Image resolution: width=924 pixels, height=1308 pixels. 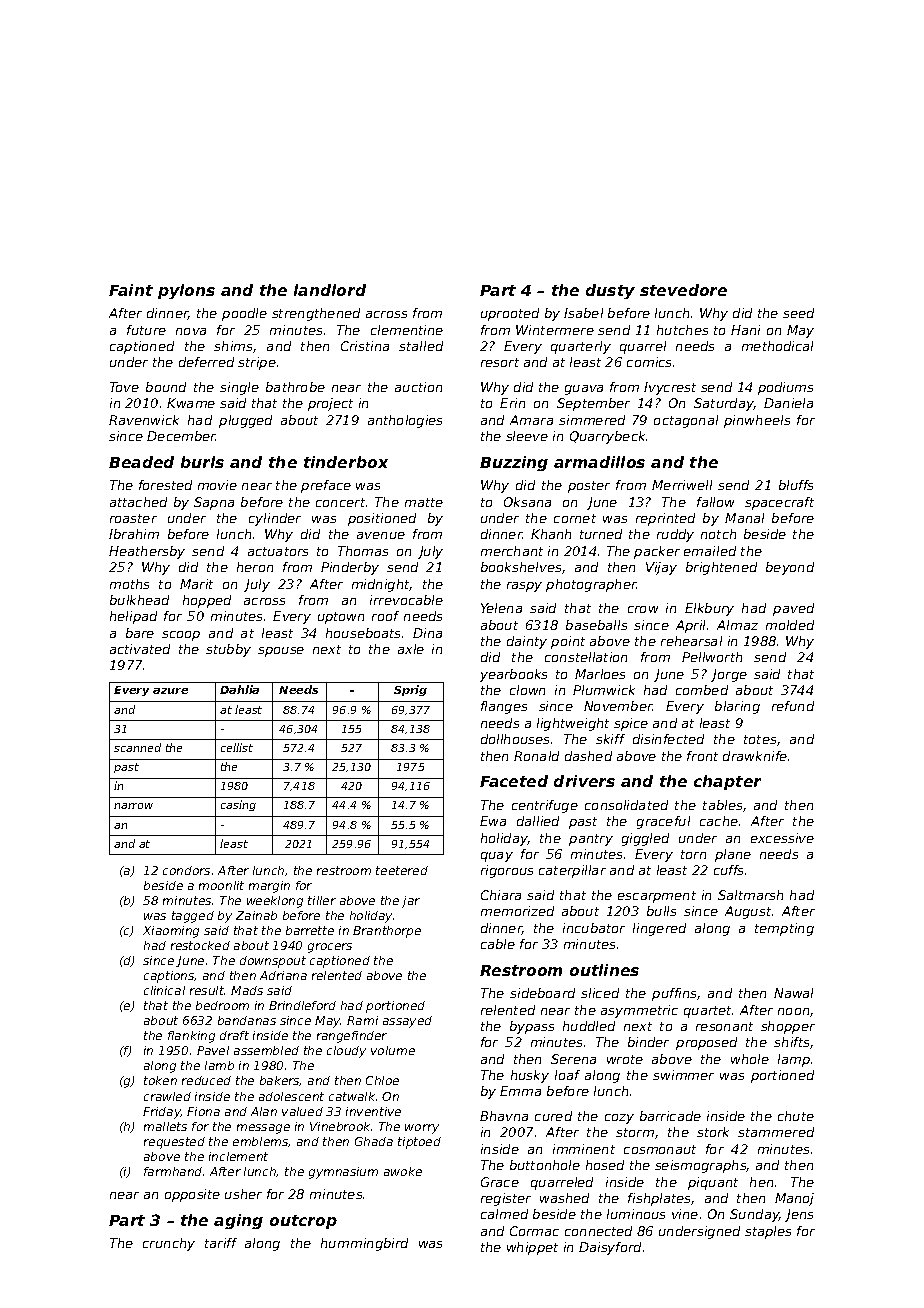 I want to click on lightweight, so click(x=573, y=724).
